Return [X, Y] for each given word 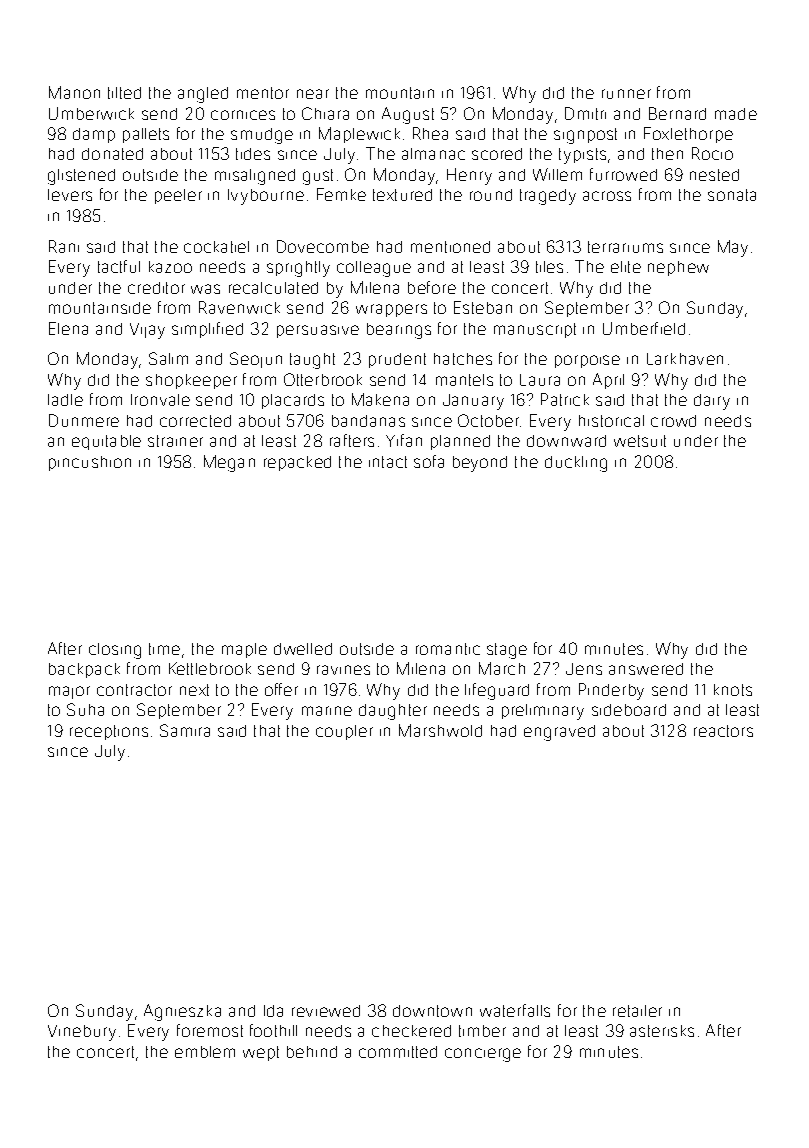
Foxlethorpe [688, 135]
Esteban [483, 307]
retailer [637, 1011]
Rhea [430, 133]
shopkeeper [191, 381]
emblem [205, 1052]
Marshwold [440, 730]
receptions [109, 732]
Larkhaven [685, 359]
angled [203, 95]
